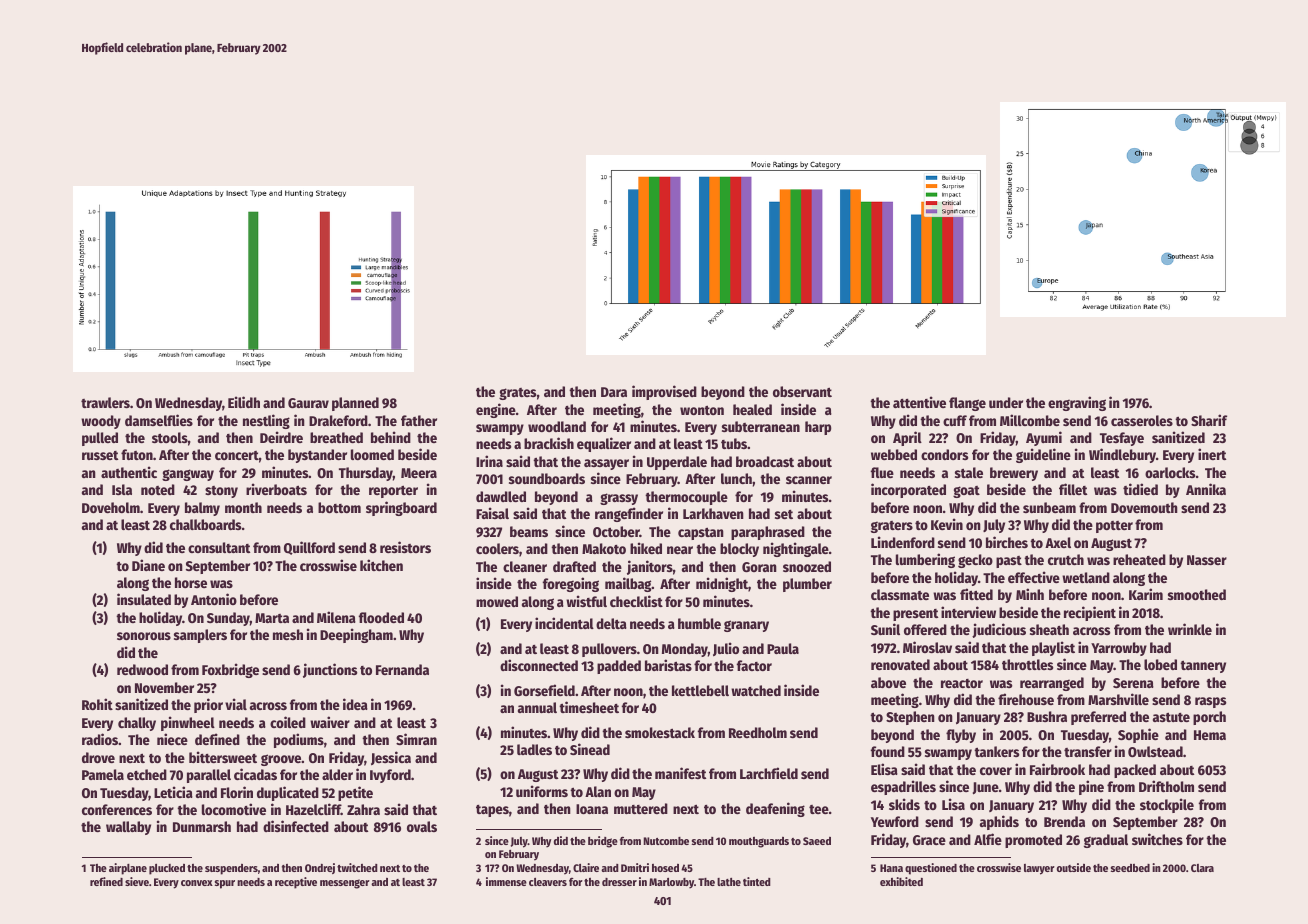 Image resolution: width=1308 pixels, height=924 pixels. What do you see at coordinates (925, 560) in the image?
I see `lumbering` at bounding box center [925, 560].
